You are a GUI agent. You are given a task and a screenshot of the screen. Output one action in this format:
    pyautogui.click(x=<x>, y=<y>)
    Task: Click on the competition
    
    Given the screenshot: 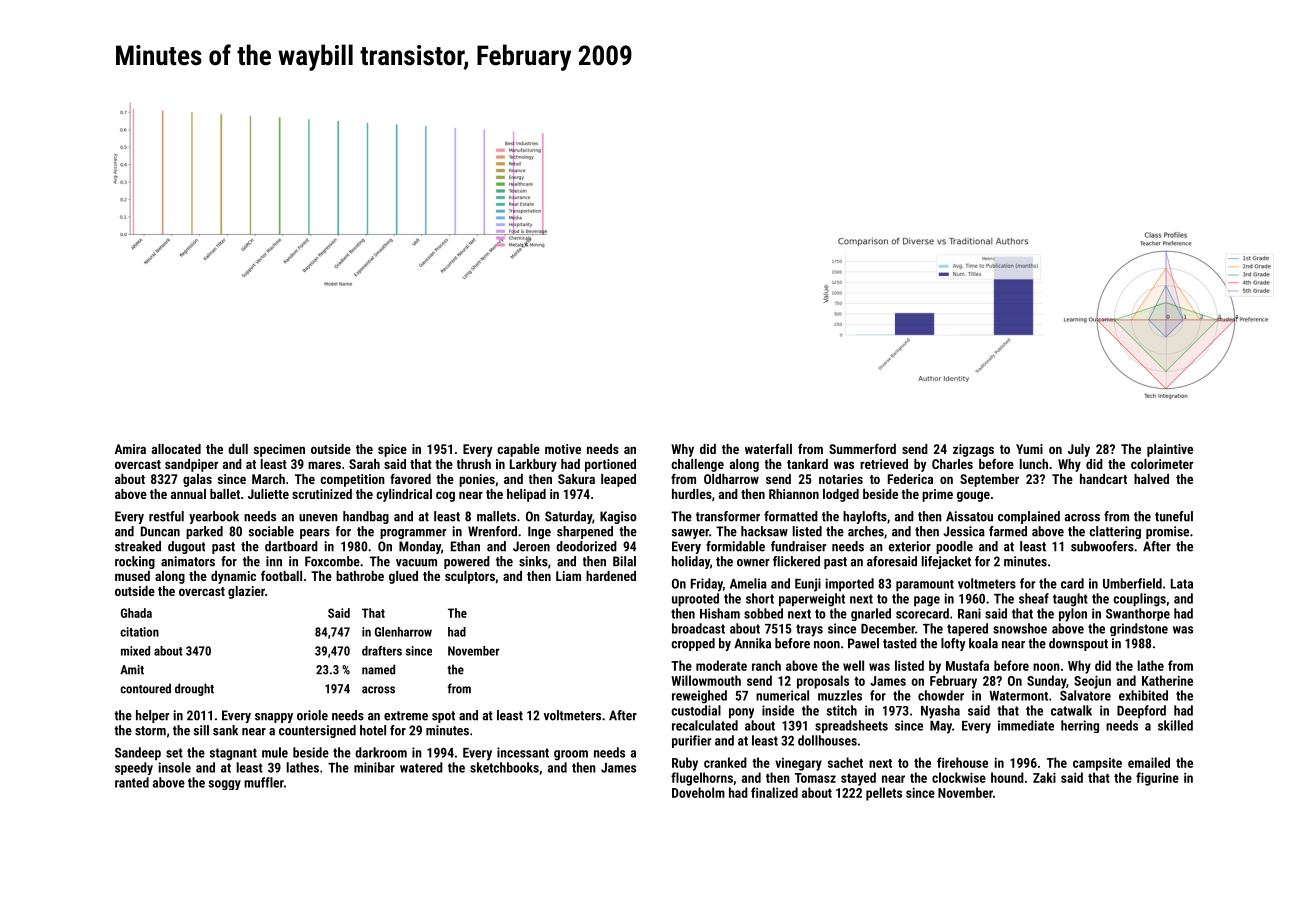 What is the action you would take?
    pyautogui.click(x=352, y=480)
